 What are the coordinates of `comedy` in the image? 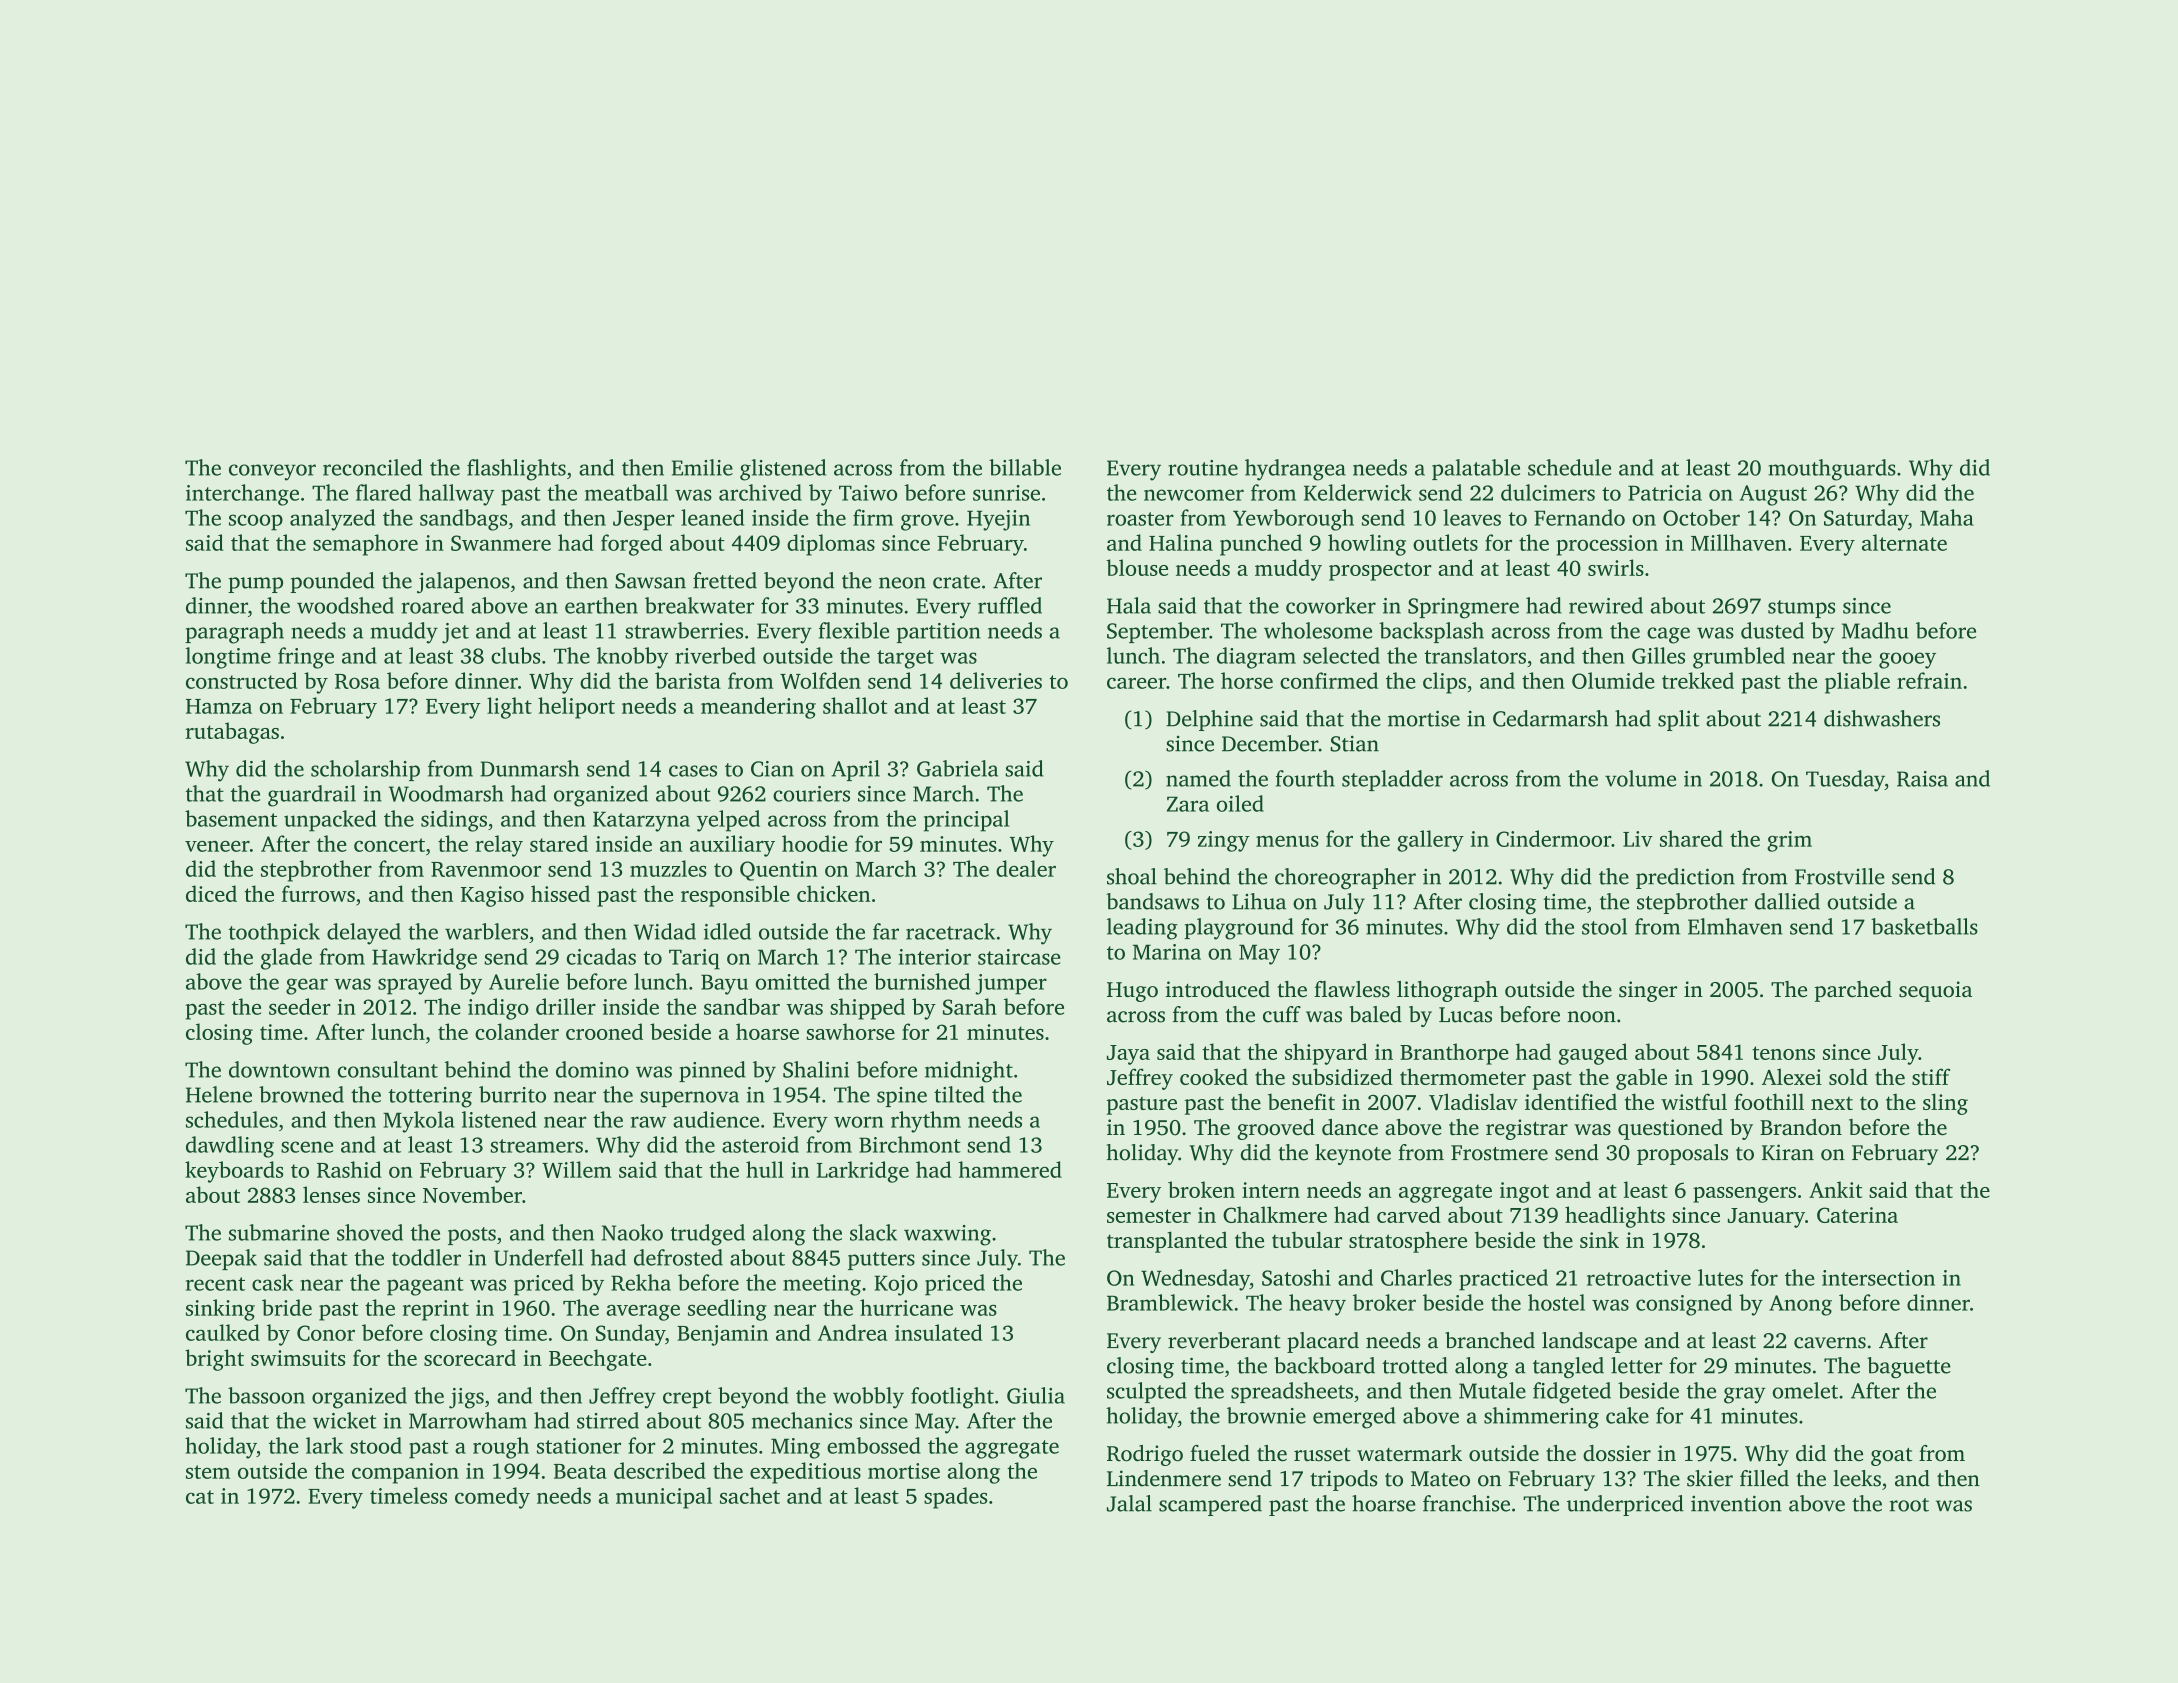 It's located at (492, 1498).
